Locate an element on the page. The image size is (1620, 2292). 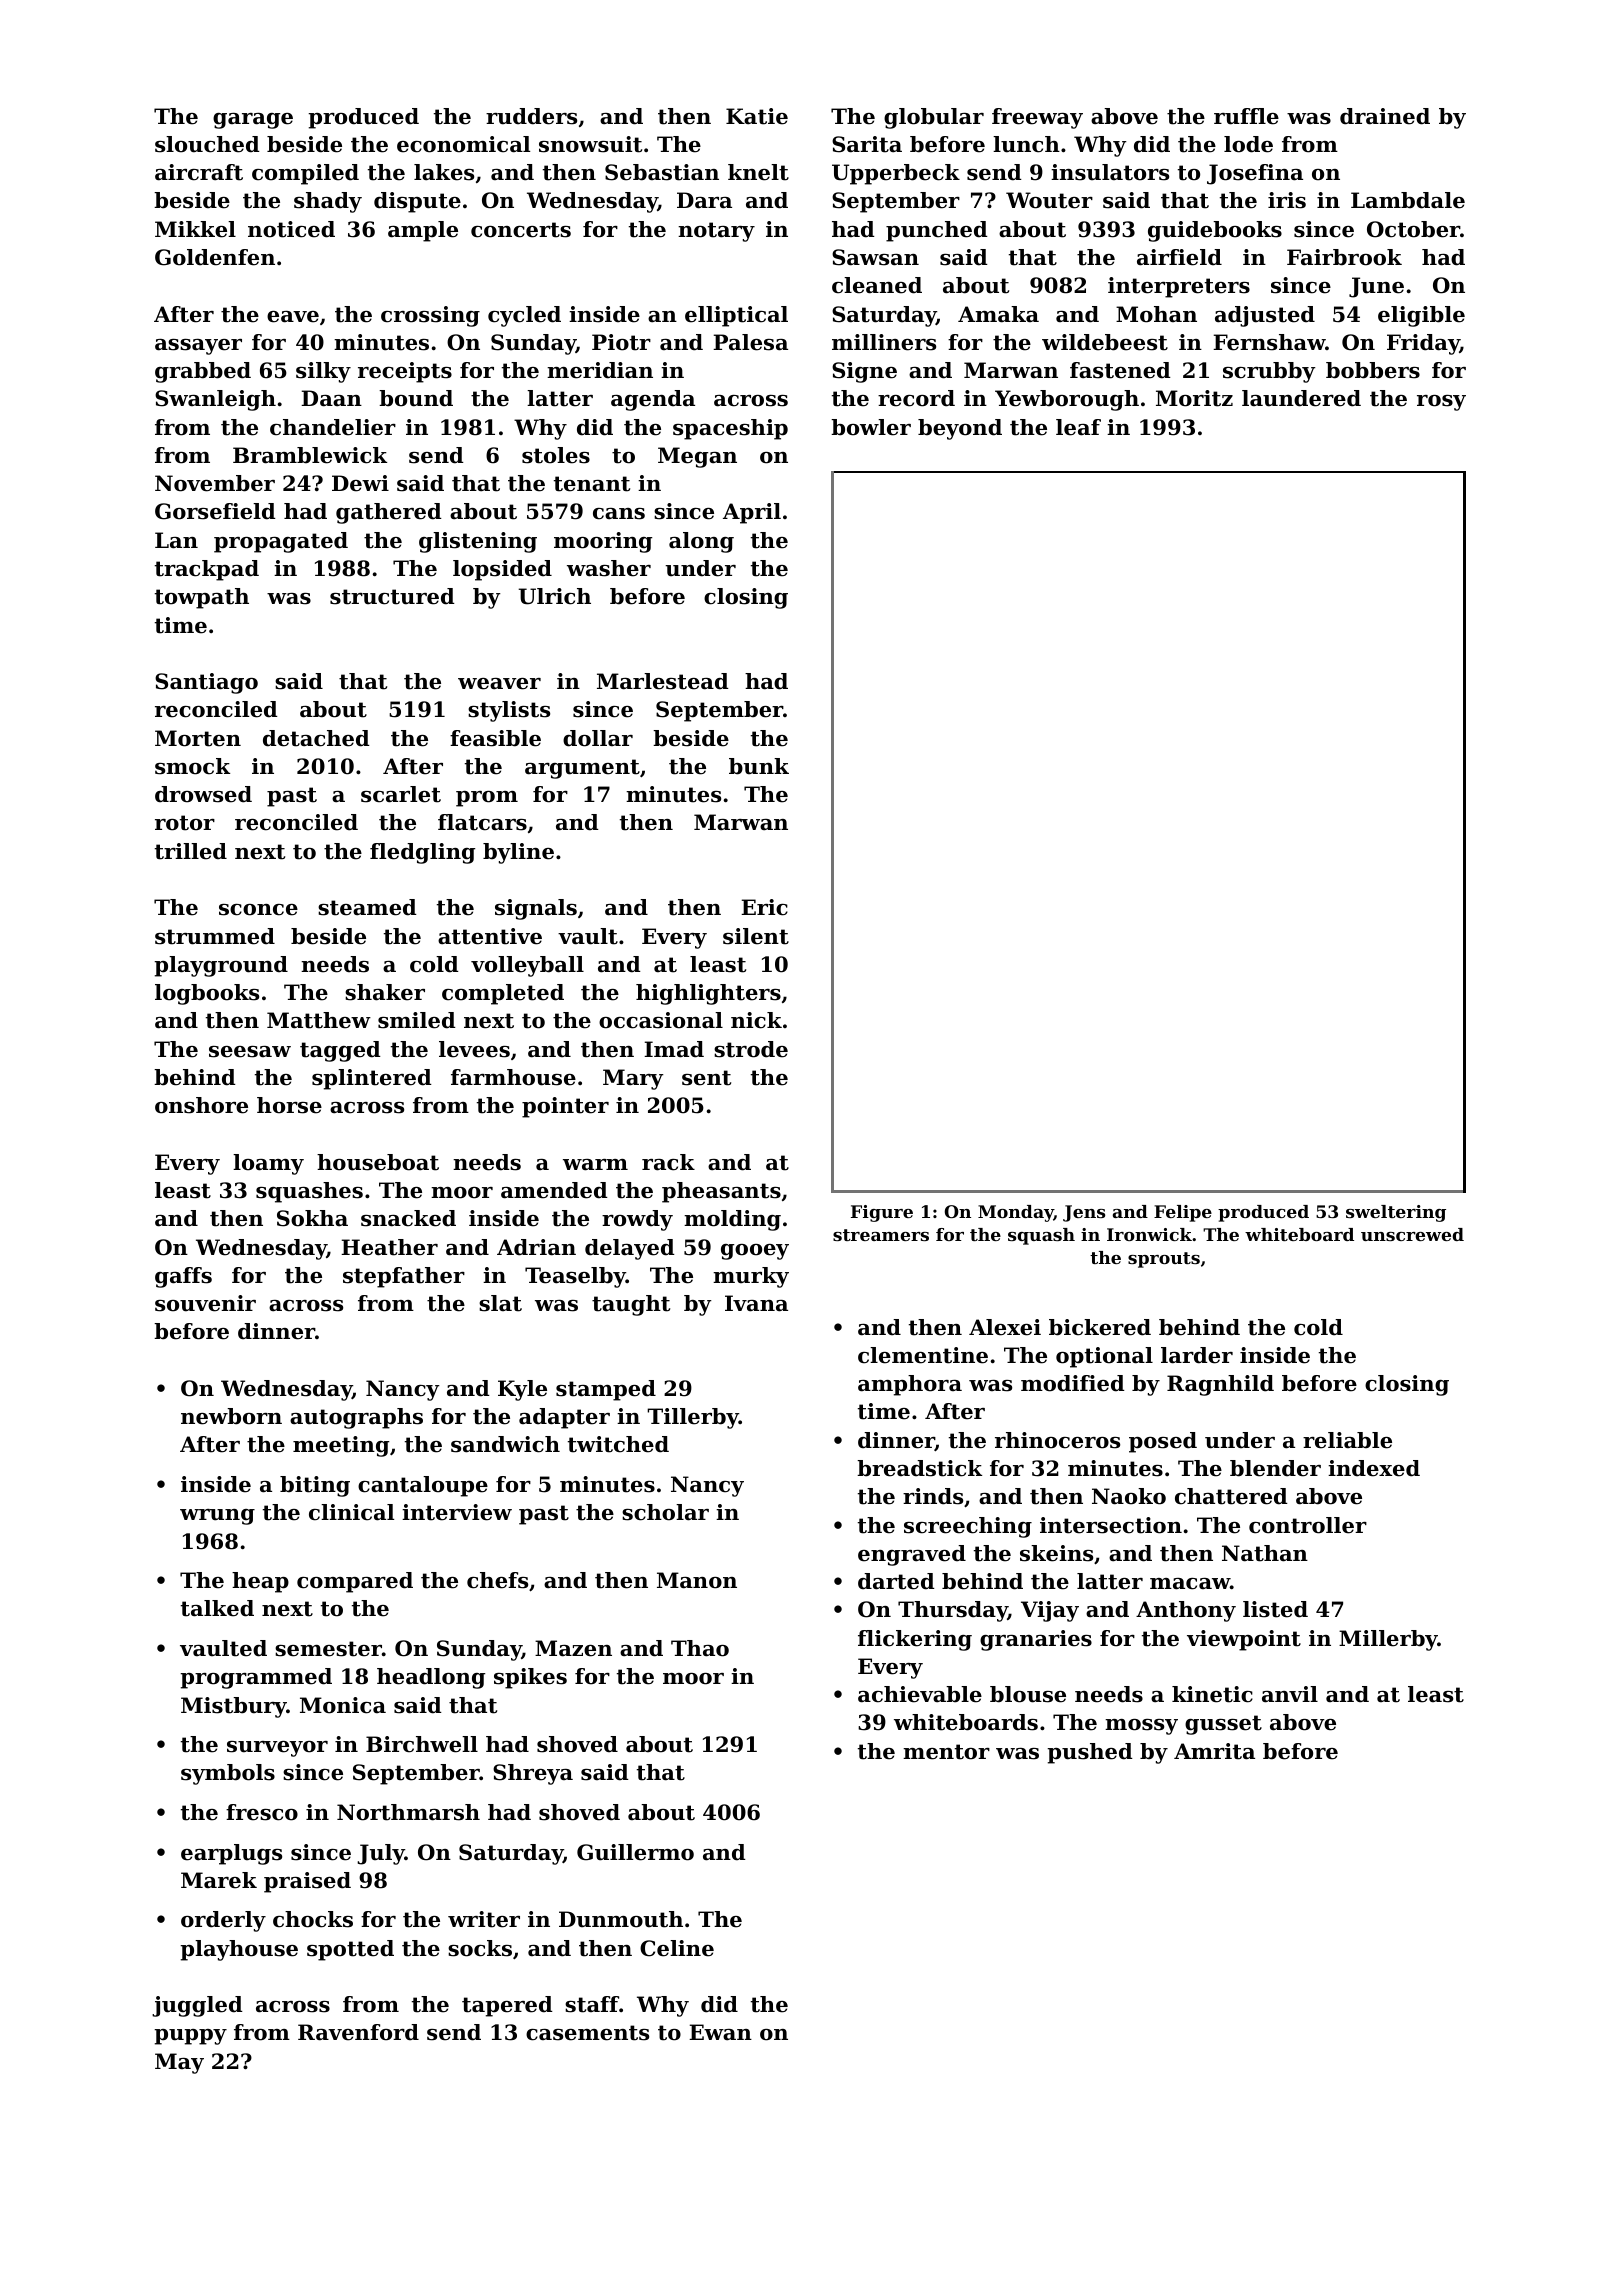
lode is located at coordinates (1248, 144).
